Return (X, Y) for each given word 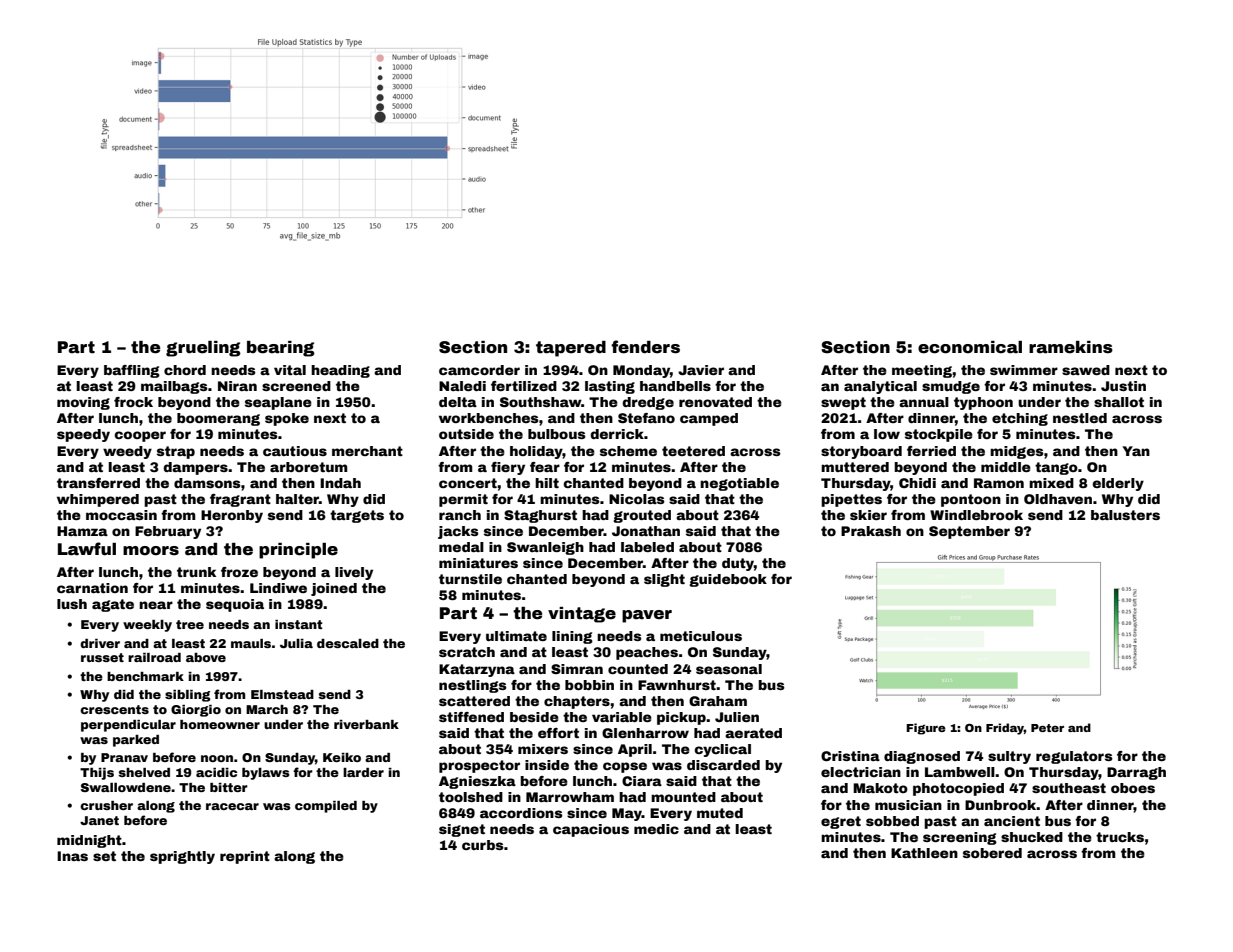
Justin (1123, 386)
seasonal (729, 669)
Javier (701, 370)
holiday (536, 452)
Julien (737, 717)
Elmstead (282, 694)
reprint (245, 857)
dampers (195, 468)
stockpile (939, 435)
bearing (281, 349)
